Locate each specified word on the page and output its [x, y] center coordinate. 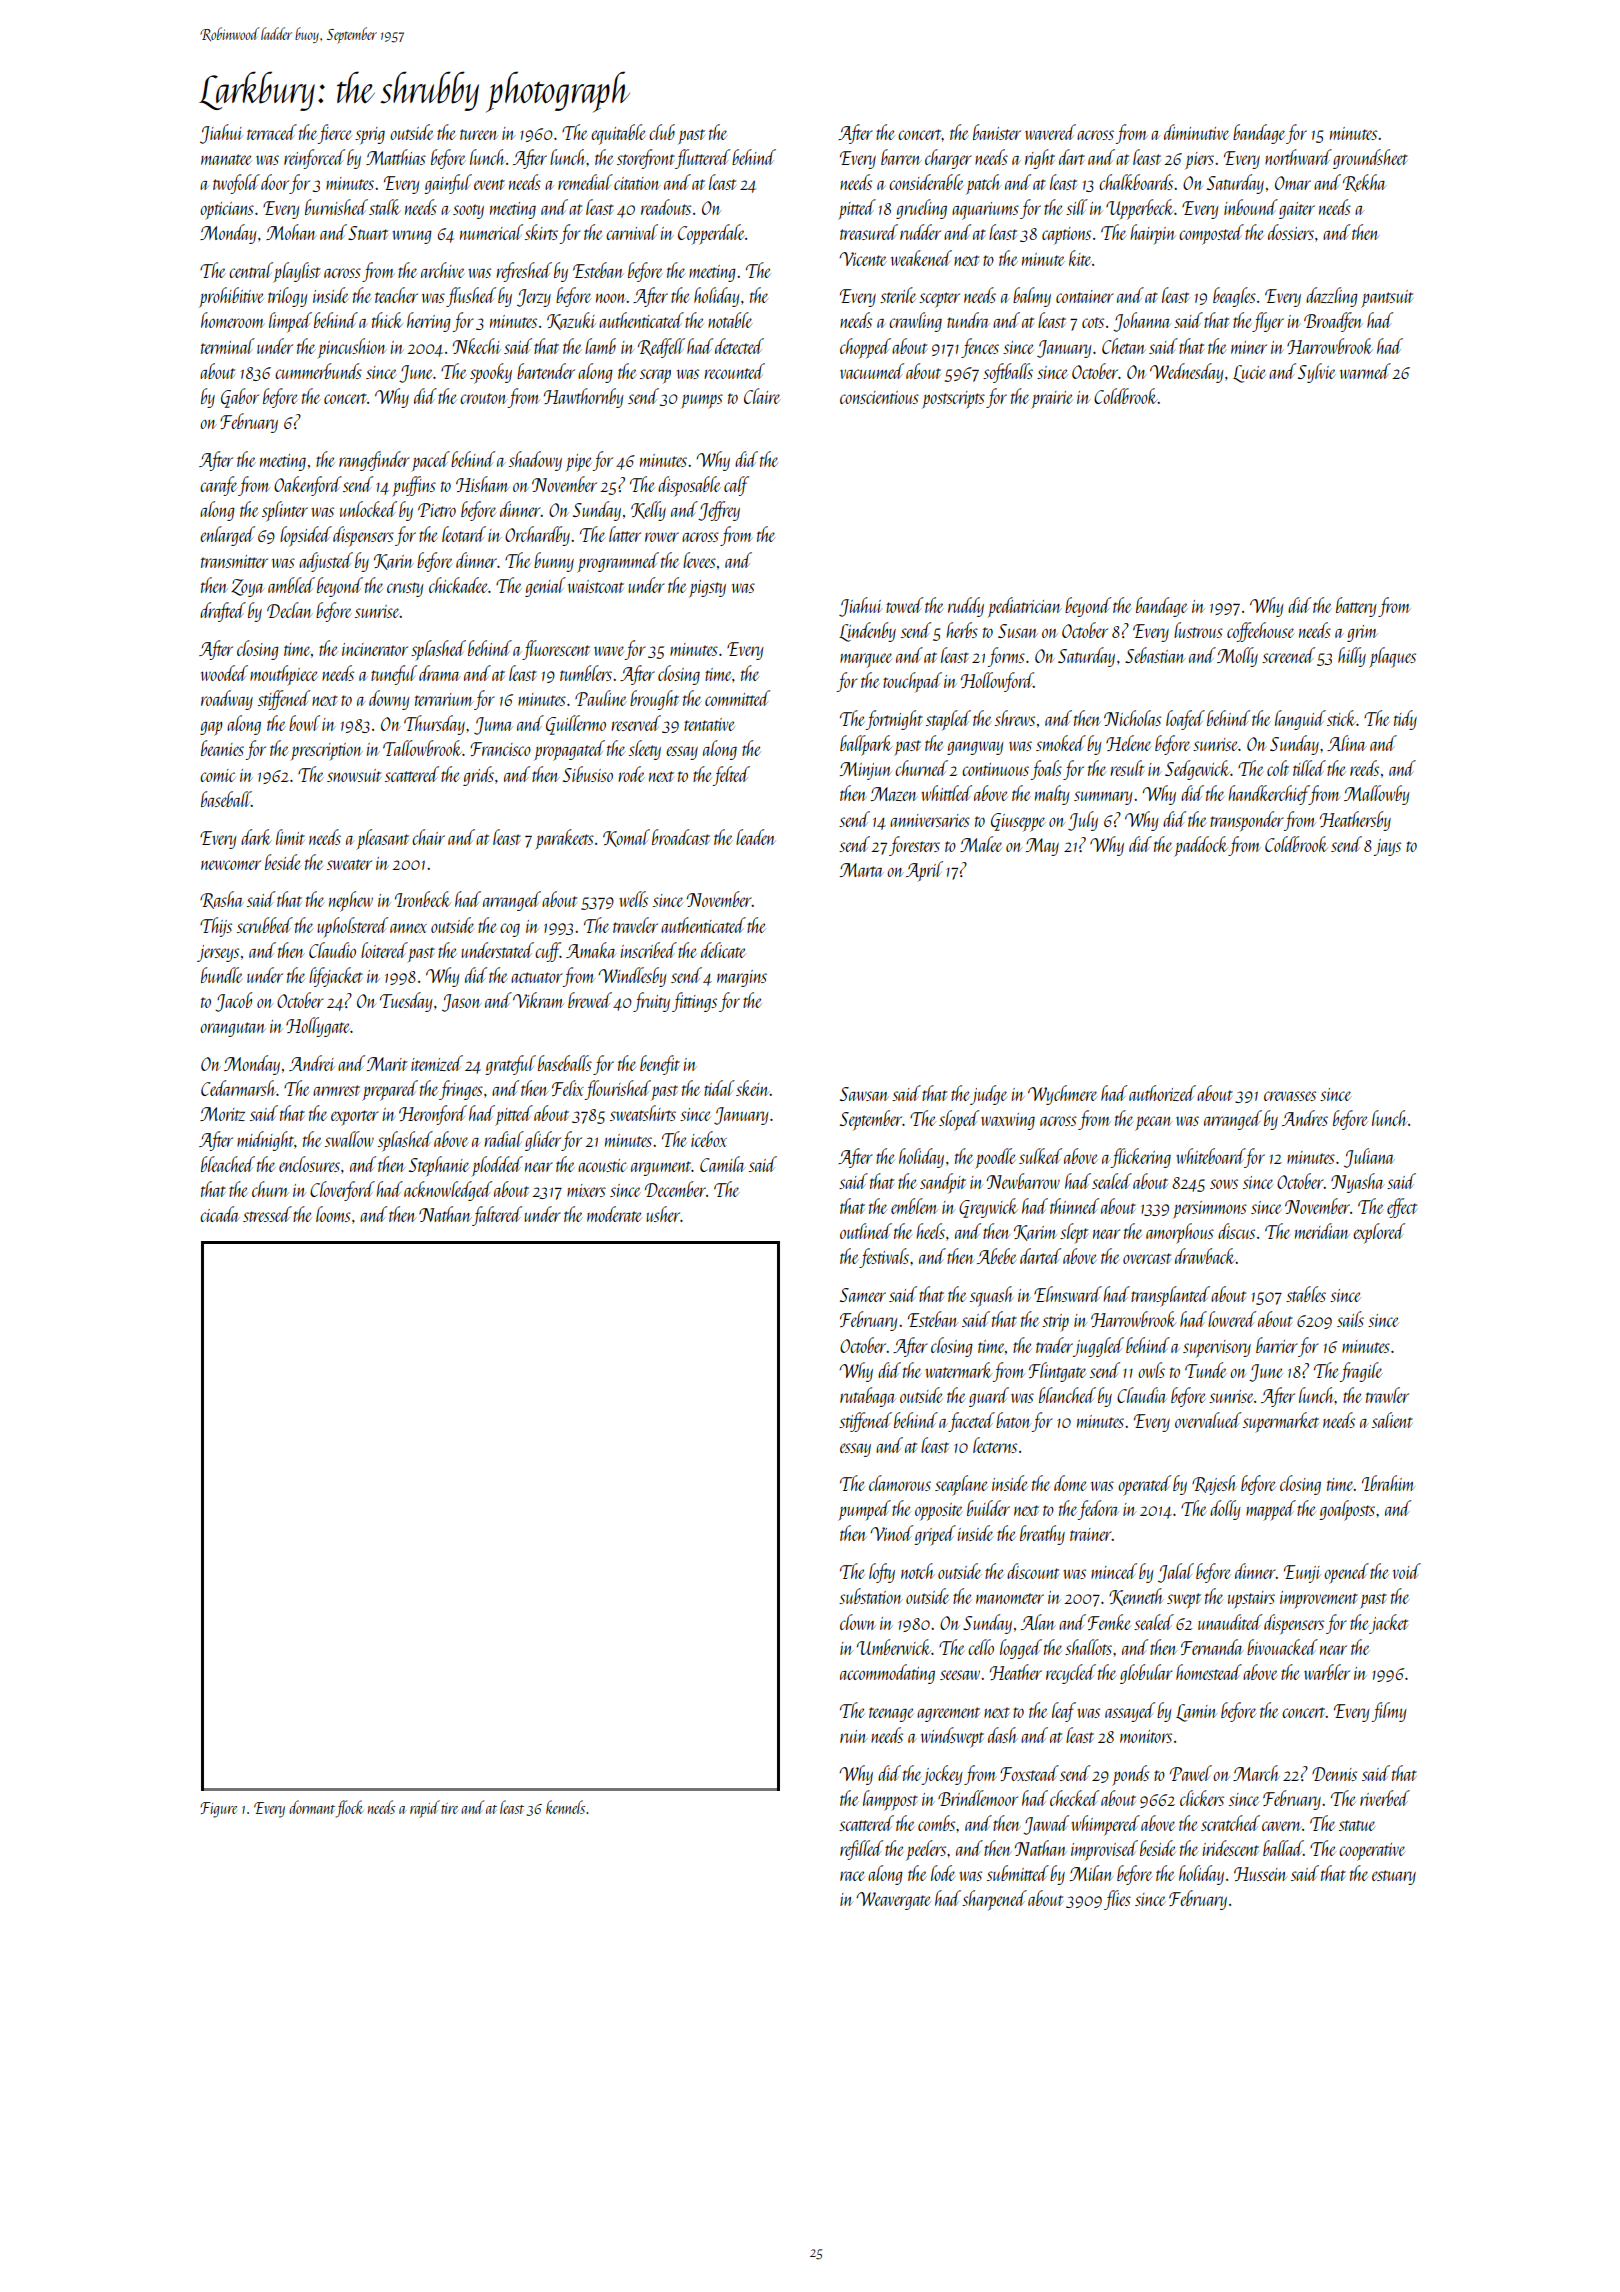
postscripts [953, 400]
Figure [218, 1810]
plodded [497, 1166]
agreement [948, 1714]
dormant [312, 1807]
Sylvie [1317, 373]
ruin [853, 1736]
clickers [1202, 1798]
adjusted [326, 562]
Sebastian [1155, 655]
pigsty [707, 589]
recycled [1071, 1674]
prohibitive [231, 297]
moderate [614, 1214]
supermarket [1281, 1422]
